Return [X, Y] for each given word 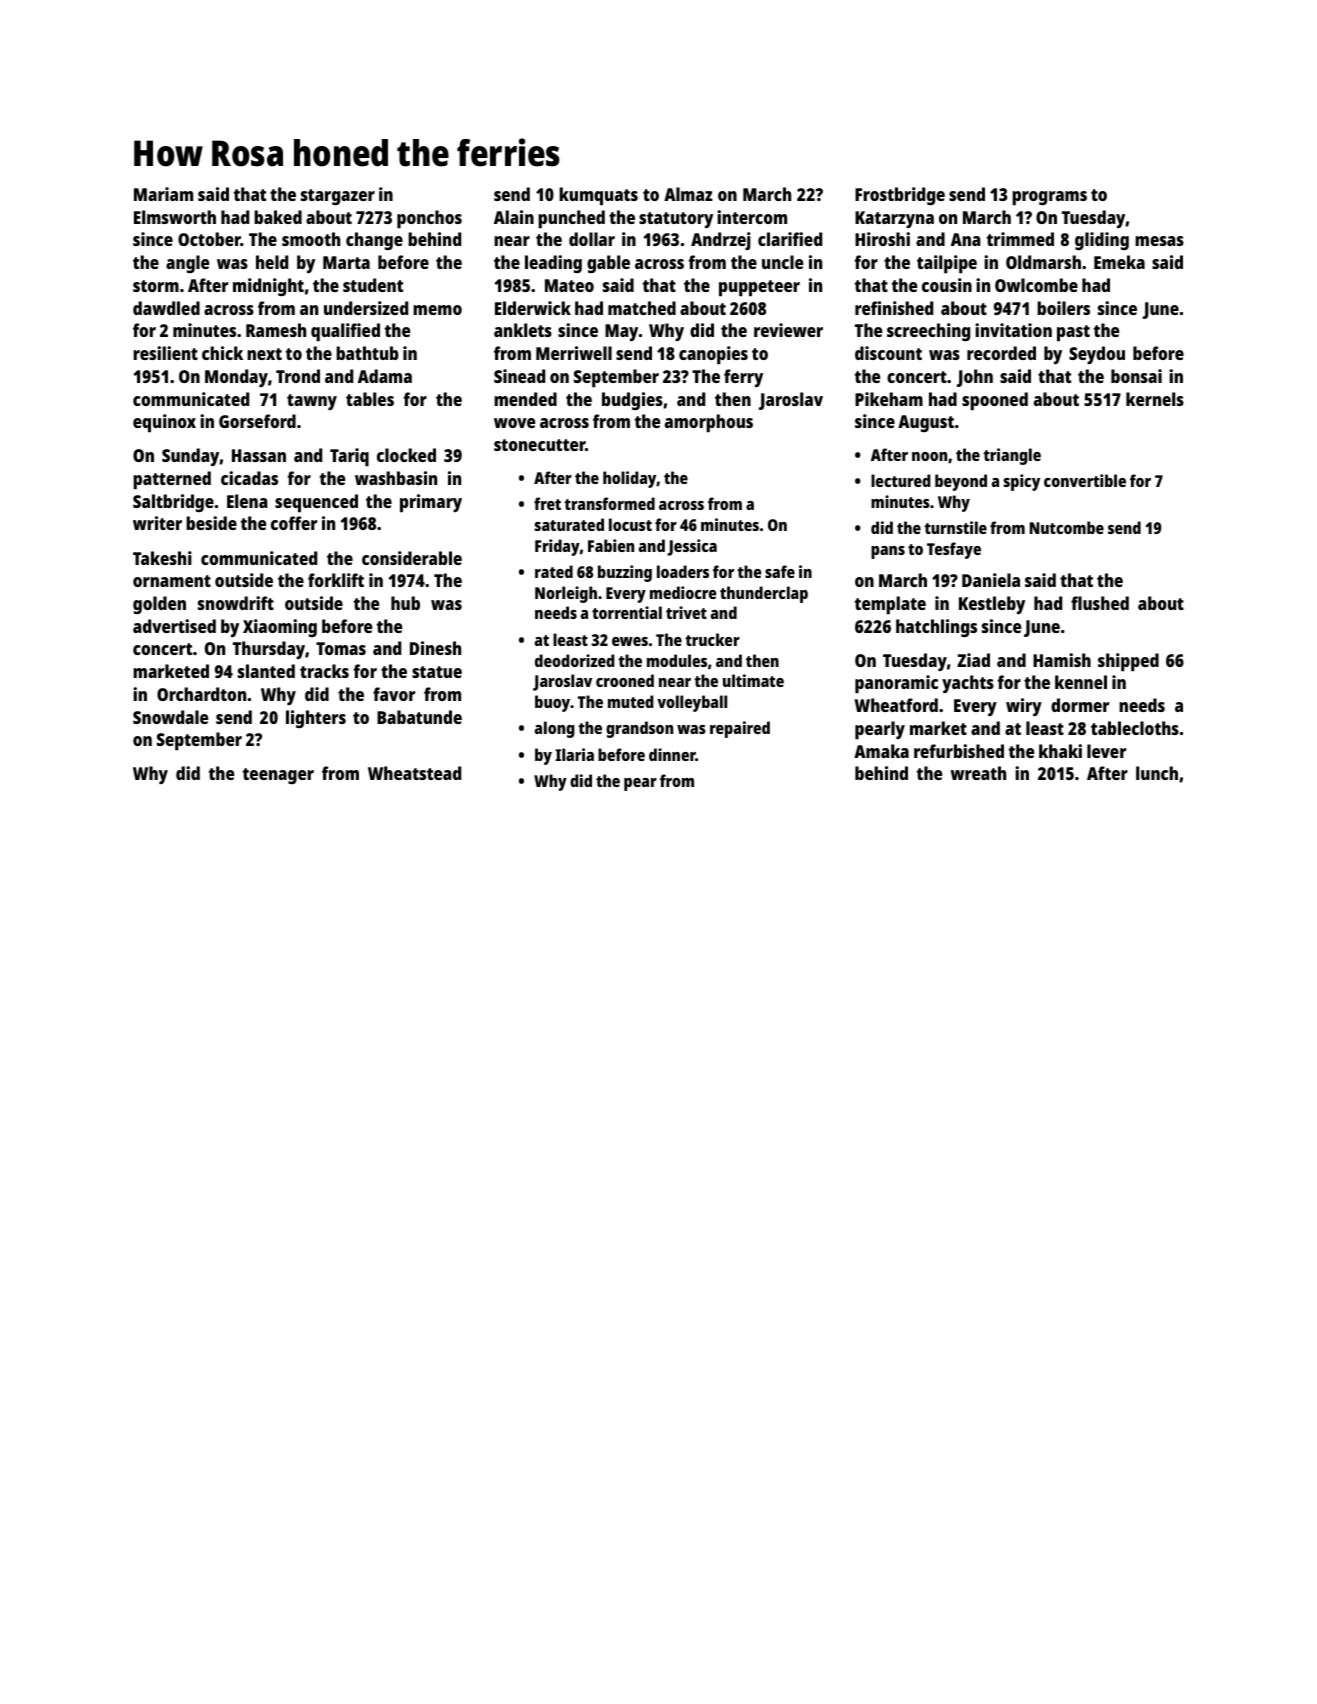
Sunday [191, 457]
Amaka [881, 751]
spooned [995, 401]
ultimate [753, 680]
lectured [901, 480]
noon [929, 456]
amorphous [709, 423]
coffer [294, 523]
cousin [947, 285]
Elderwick [533, 308]
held [272, 262]
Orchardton [201, 694]
